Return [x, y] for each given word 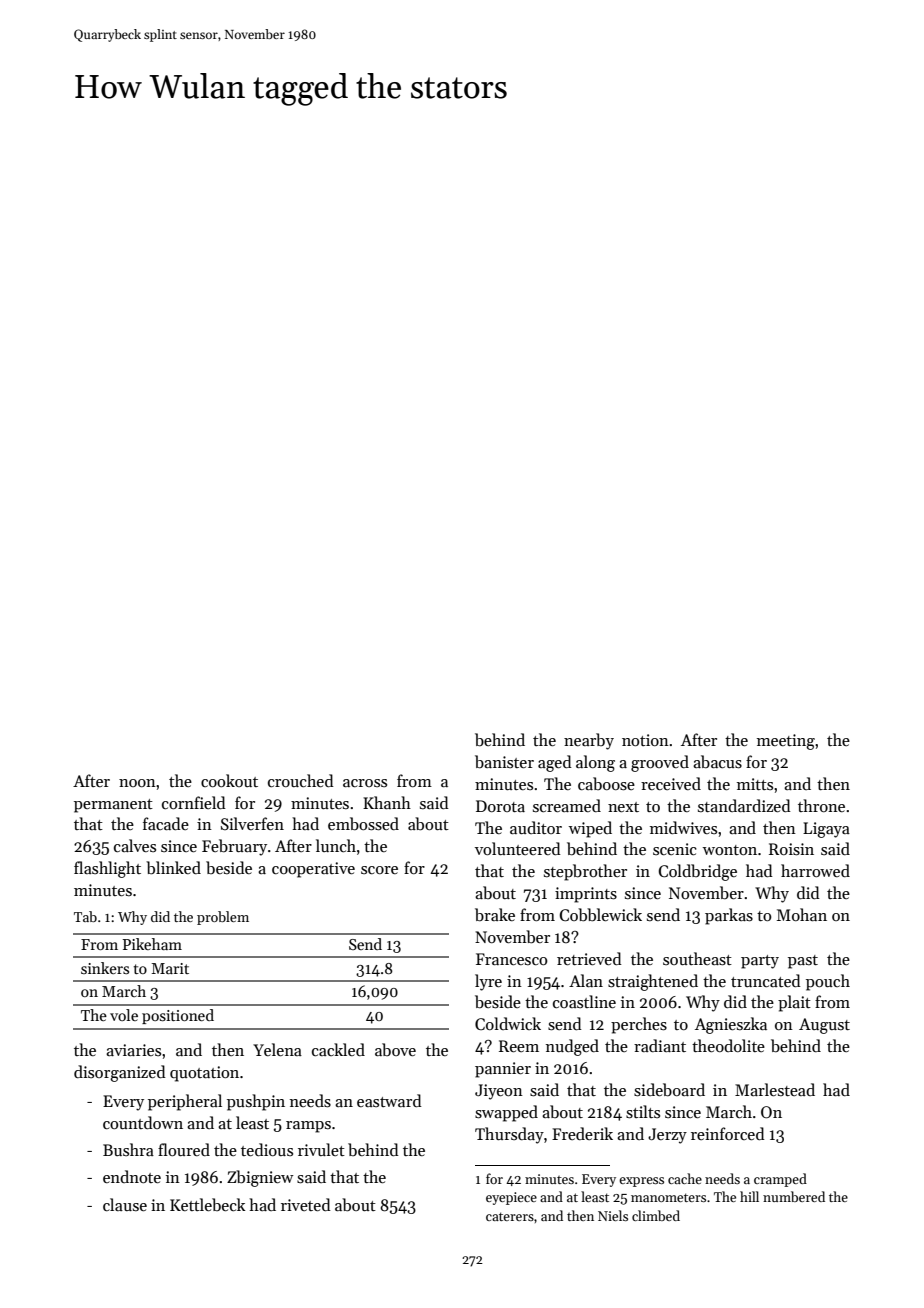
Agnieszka [731, 1025]
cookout [229, 780]
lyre [488, 982]
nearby [589, 741]
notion [645, 740]
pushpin [256, 1102]
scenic [675, 849]
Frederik [582, 1133]
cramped [780, 1180]
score [379, 870]
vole [124, 1015]
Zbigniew [260, 1178]
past [803, 962]
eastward [389, 1100]
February [234, 847]
